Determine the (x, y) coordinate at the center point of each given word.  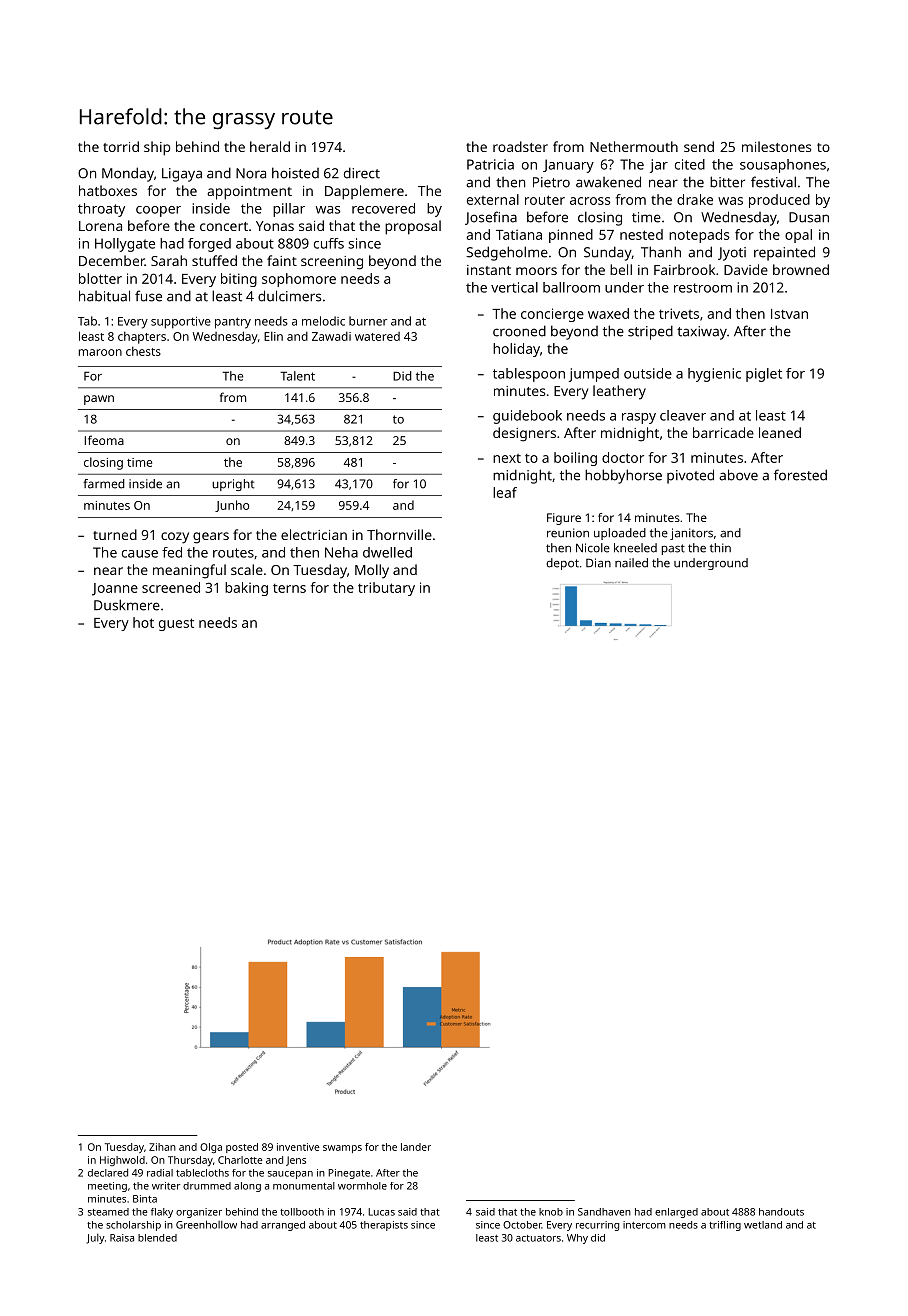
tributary (386, 589)
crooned (519, 331)
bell (621, 269)
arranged (283, 1226)
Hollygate (125, 245)
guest (176, 624)
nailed (631, 563)
